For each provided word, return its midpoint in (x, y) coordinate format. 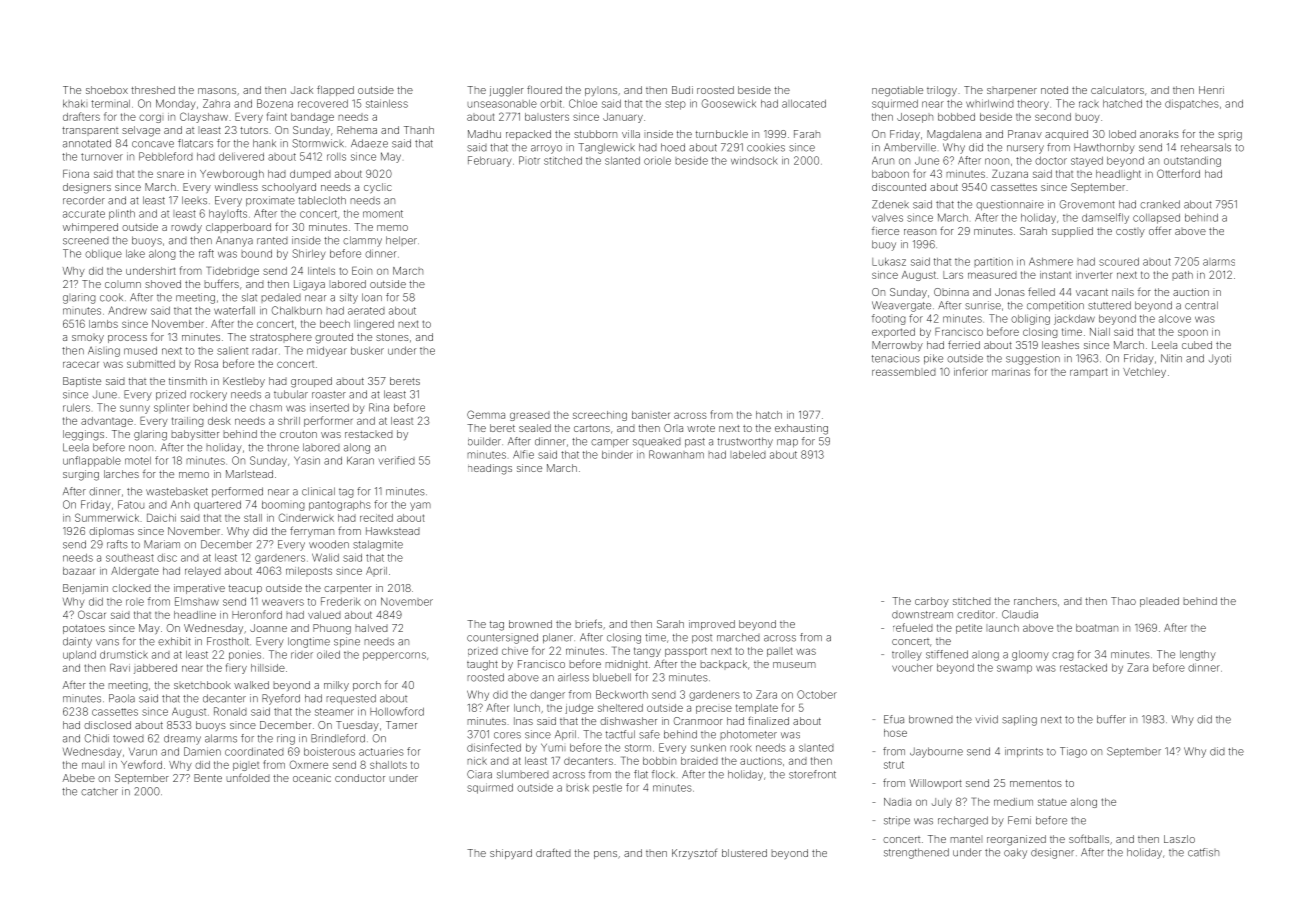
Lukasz (889, 262)
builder (484, 441)
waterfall (234, 310)
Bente (208, 778)
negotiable (897, 91)
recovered (323, 104)
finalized (768, 720)
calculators (1117, 90)
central (1201, 305)
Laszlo (1179, 839)
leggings (83, 435)
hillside (268, 668)
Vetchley (1144, 373)
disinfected (494, 747)
